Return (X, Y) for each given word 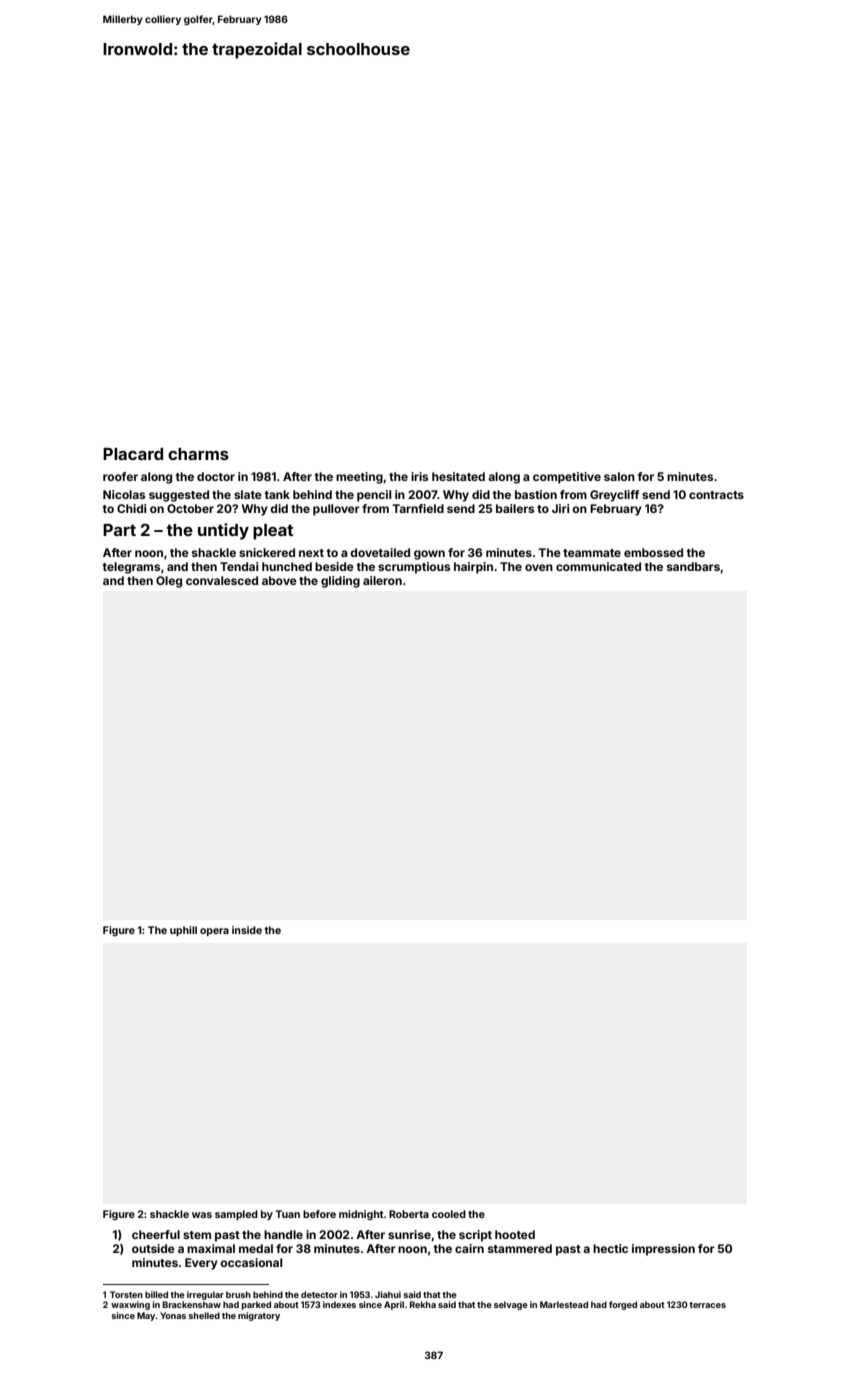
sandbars (693, 566)
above (279, 580)
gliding (340, 582)
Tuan (287, 1214)
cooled (449, 1214)
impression (663, 1250)
